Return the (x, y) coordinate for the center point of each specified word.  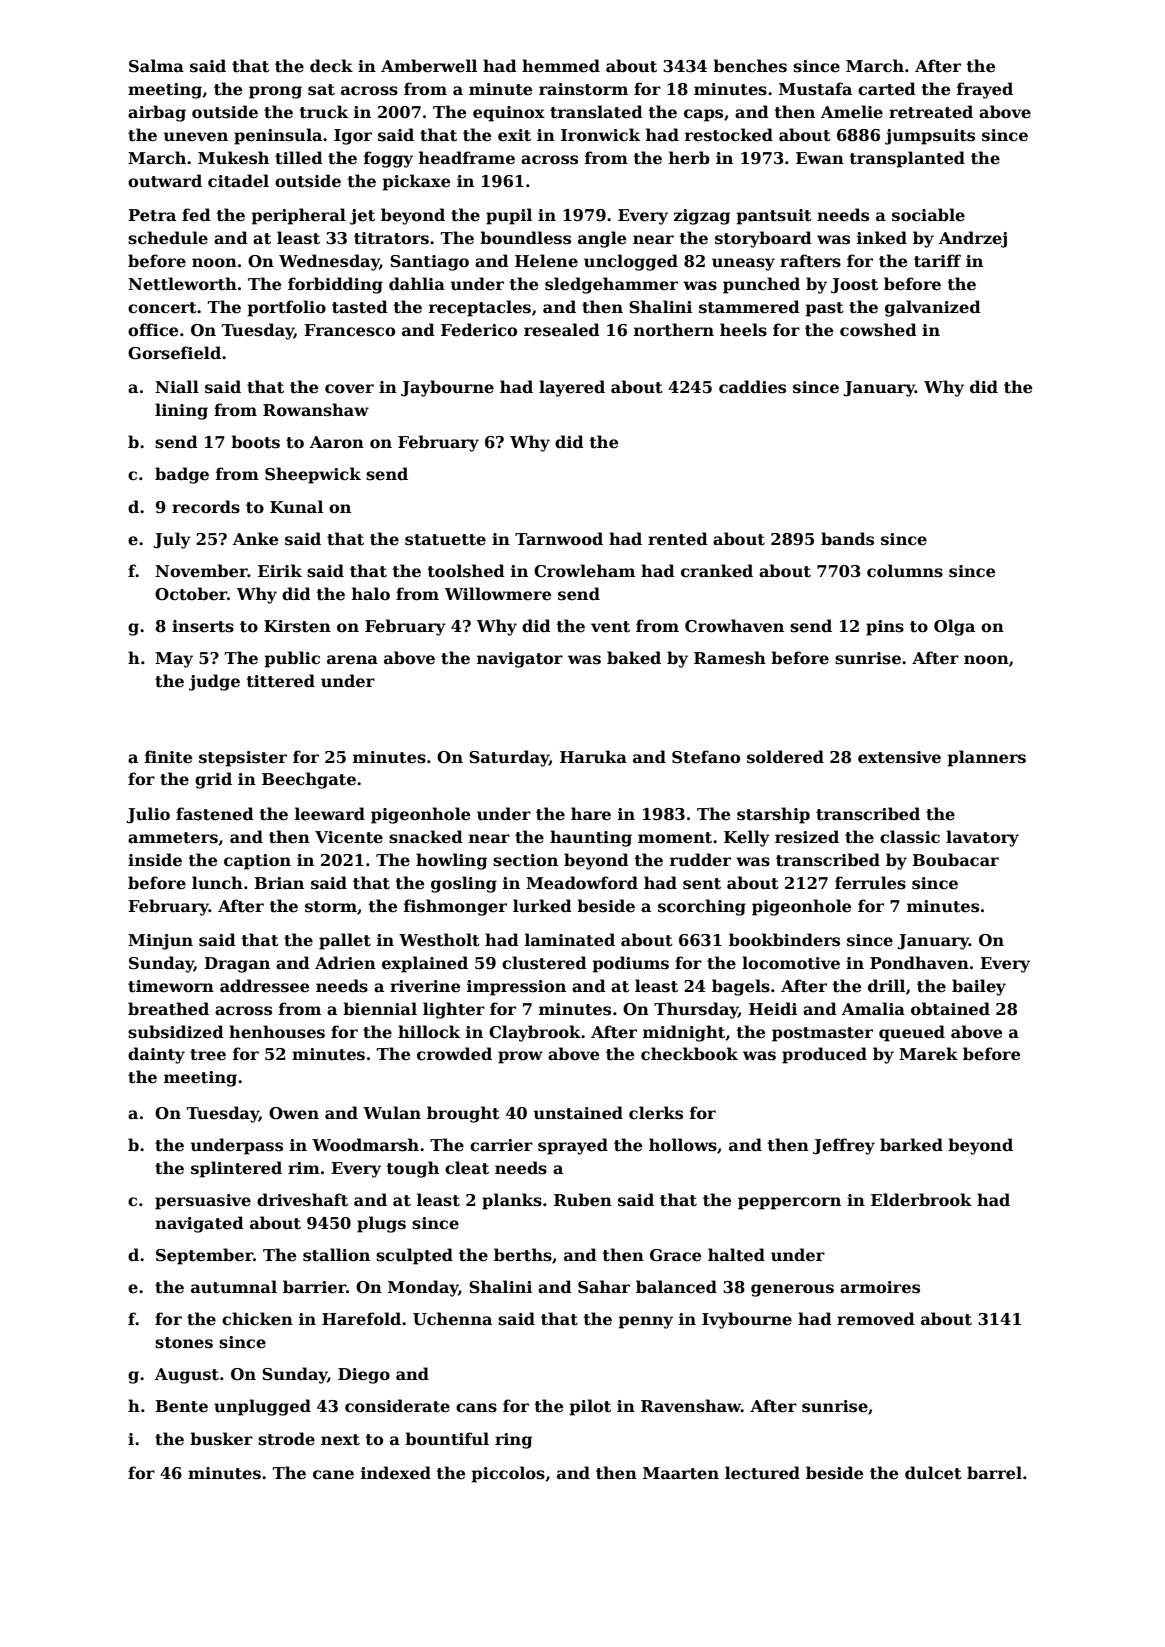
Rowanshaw (316, 410)
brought (463, 1114)
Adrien (345, 963)
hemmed (561, 66)
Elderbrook (921, 1200)
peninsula (278, 136)
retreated (931, 112)
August (187, 1376)
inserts (203, 626)
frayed (985, 90)
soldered (785, 757)
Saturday (509, 758)
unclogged (631, 262)
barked (911, 1145)
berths (523, 1255)
